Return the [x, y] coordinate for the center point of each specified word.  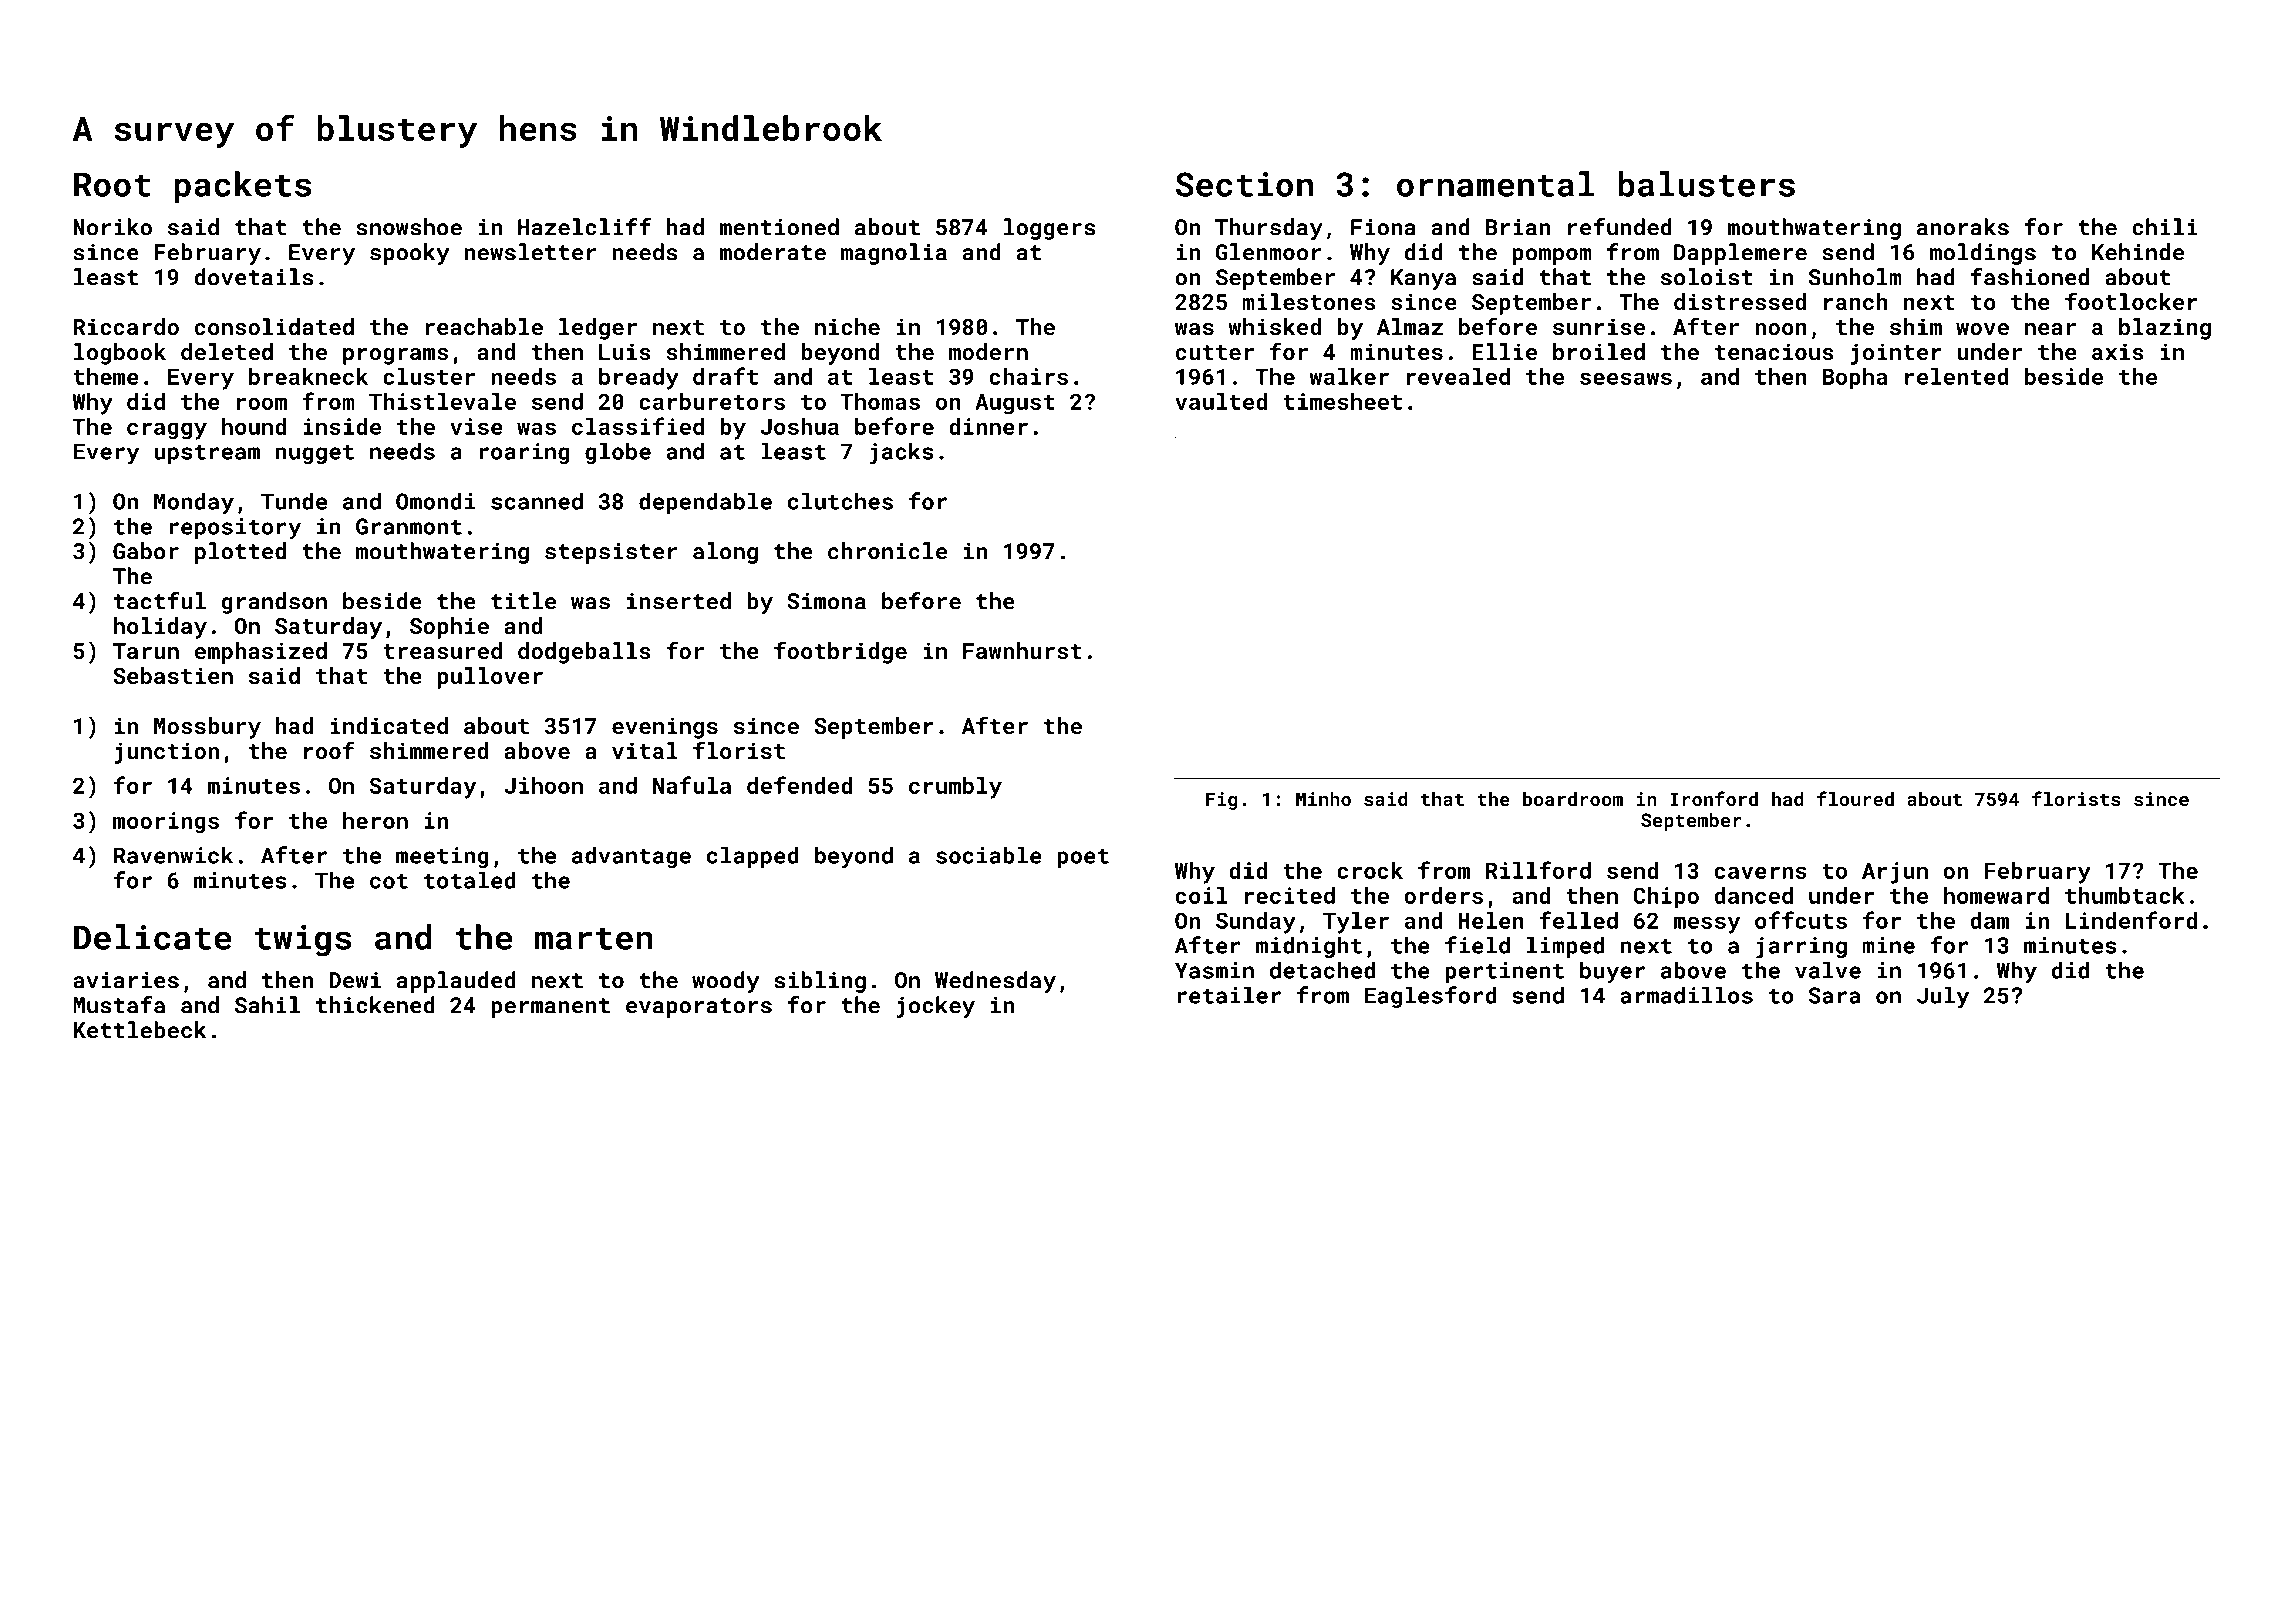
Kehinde [2138, 252]
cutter [1215, 352]
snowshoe [409, 227]
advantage [631, 857]
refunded [1620, 227]
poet [1083, 858]
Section [1244, 184]
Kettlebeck [139, 1030]
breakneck [308, 376]
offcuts [1801, 920]
